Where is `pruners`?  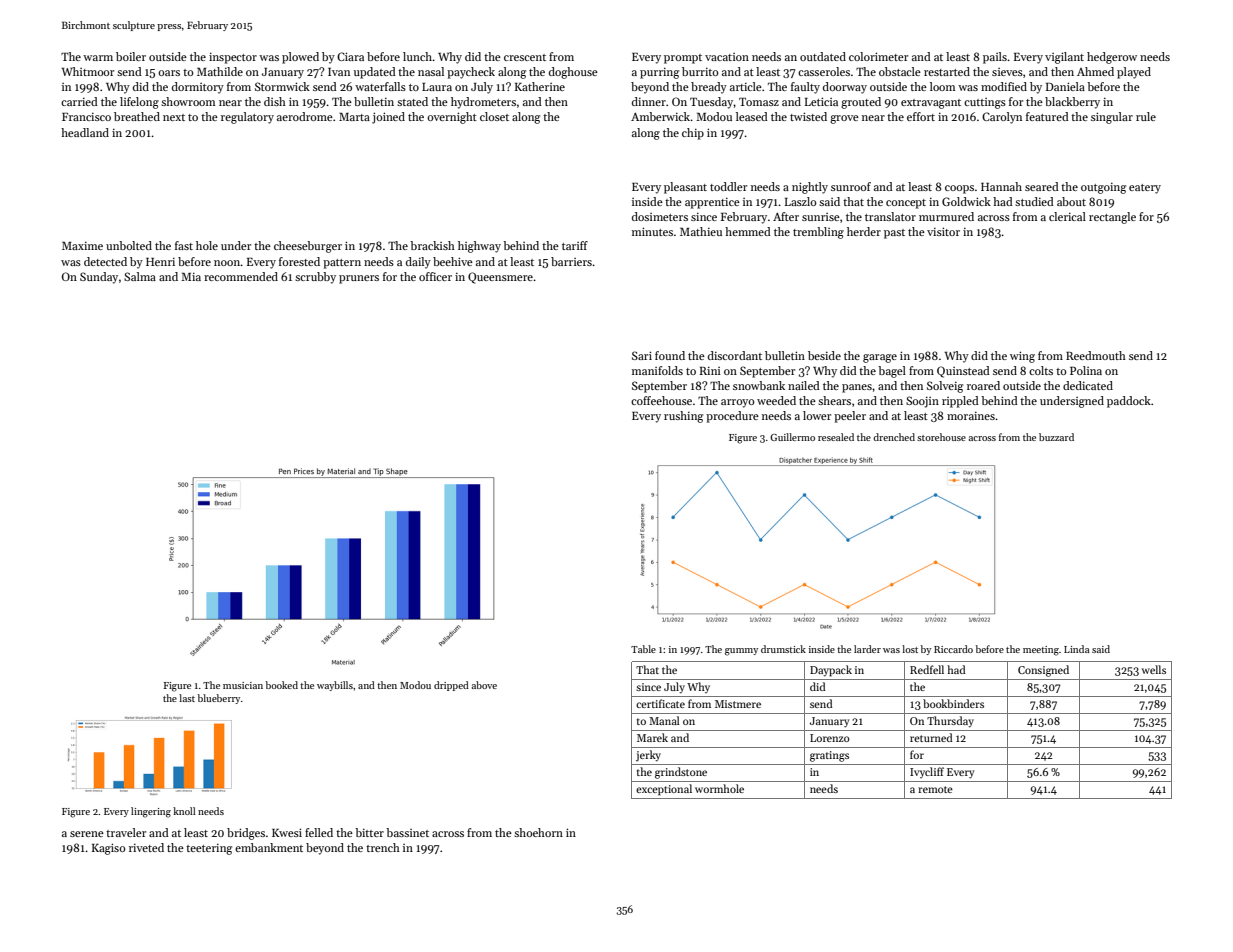
pruners is located at coordinates (359, 279).
